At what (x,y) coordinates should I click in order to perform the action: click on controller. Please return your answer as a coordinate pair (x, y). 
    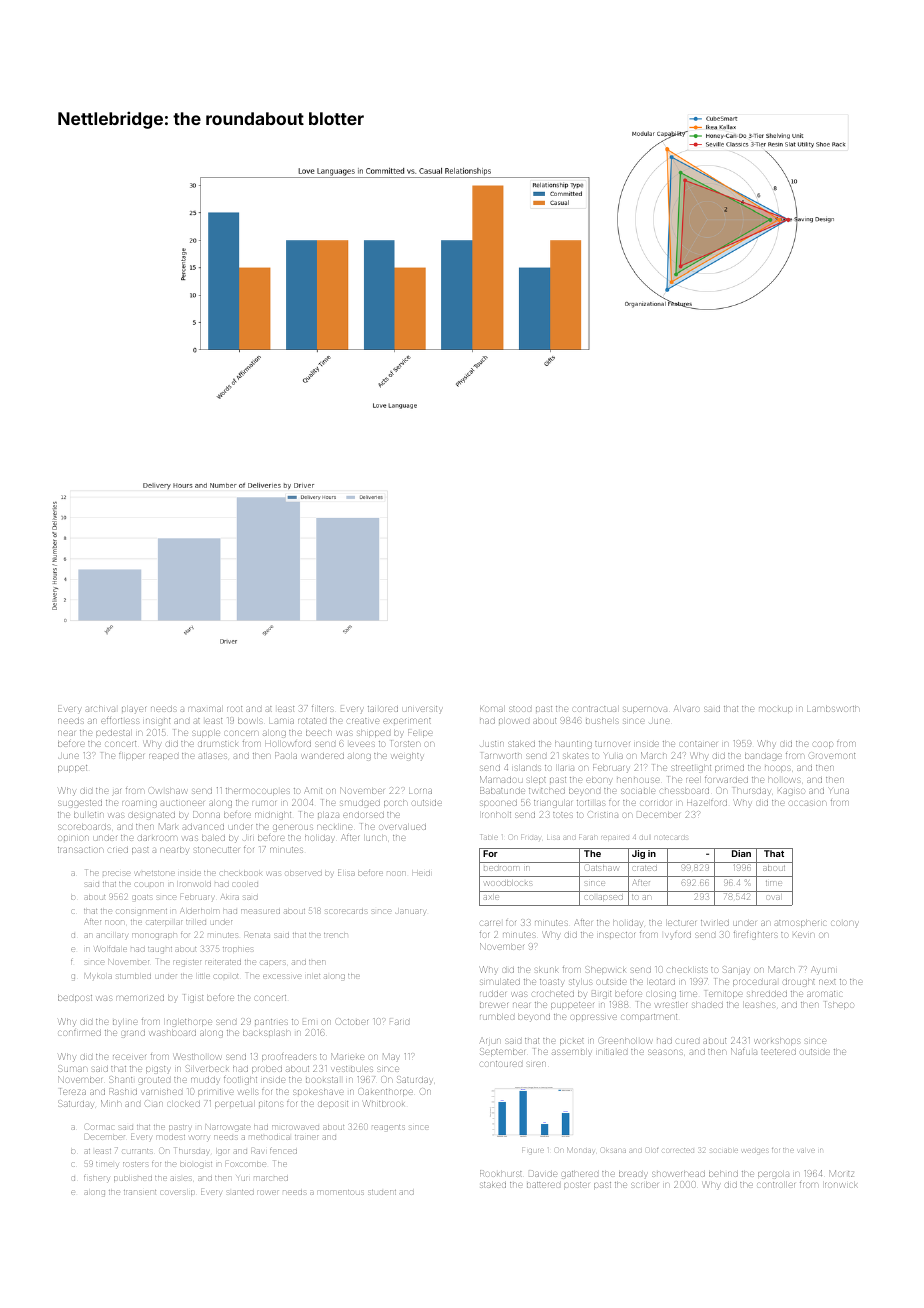
    Looking at the image, I should click on (776, 1185).
